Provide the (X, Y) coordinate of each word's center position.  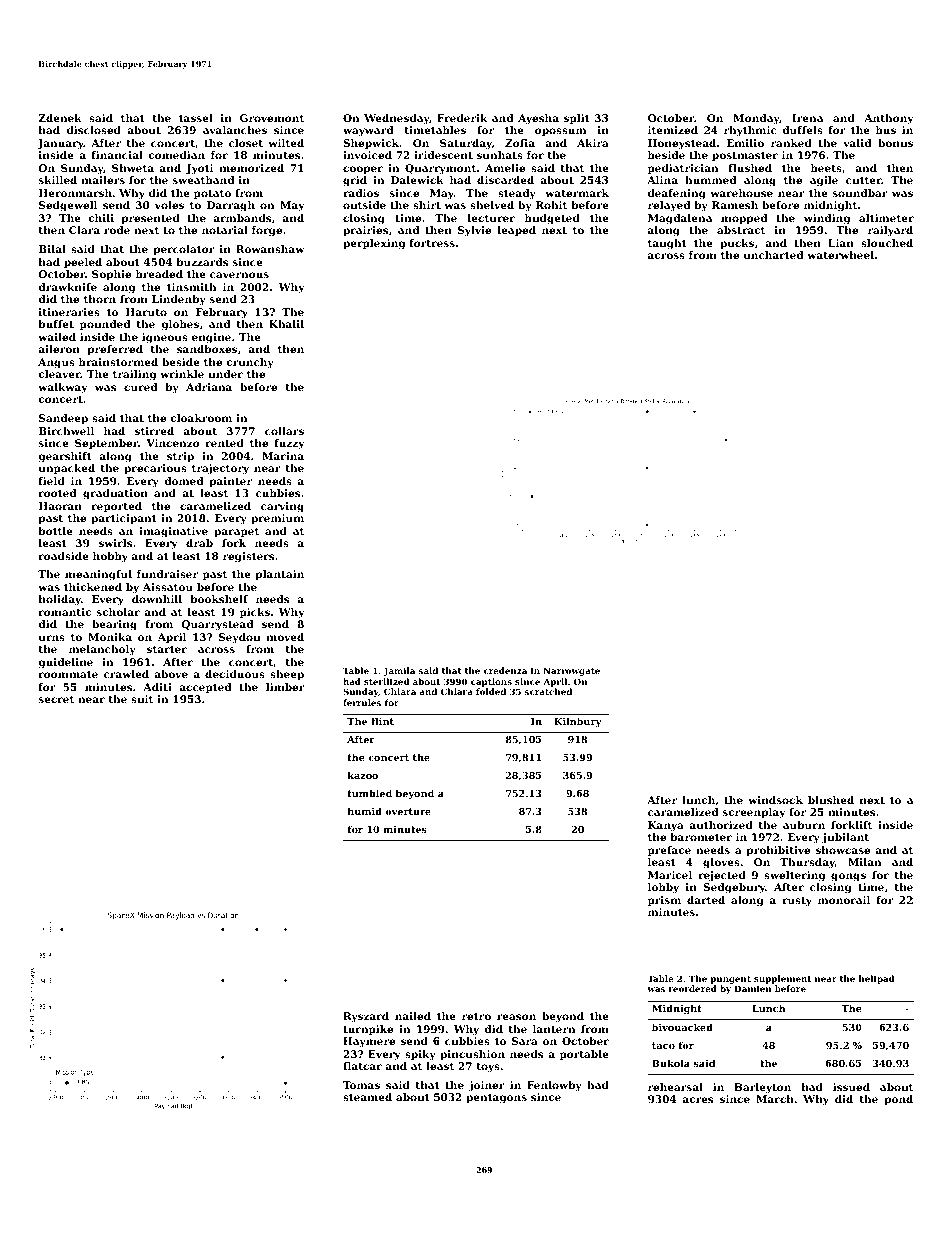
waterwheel (840, 255)
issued (851, 1087)
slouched (887, 243)
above (171, 674)
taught (667, 244)
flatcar (362, 1066)
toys (488, 1068)
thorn (100, 299)
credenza (505, 670)
